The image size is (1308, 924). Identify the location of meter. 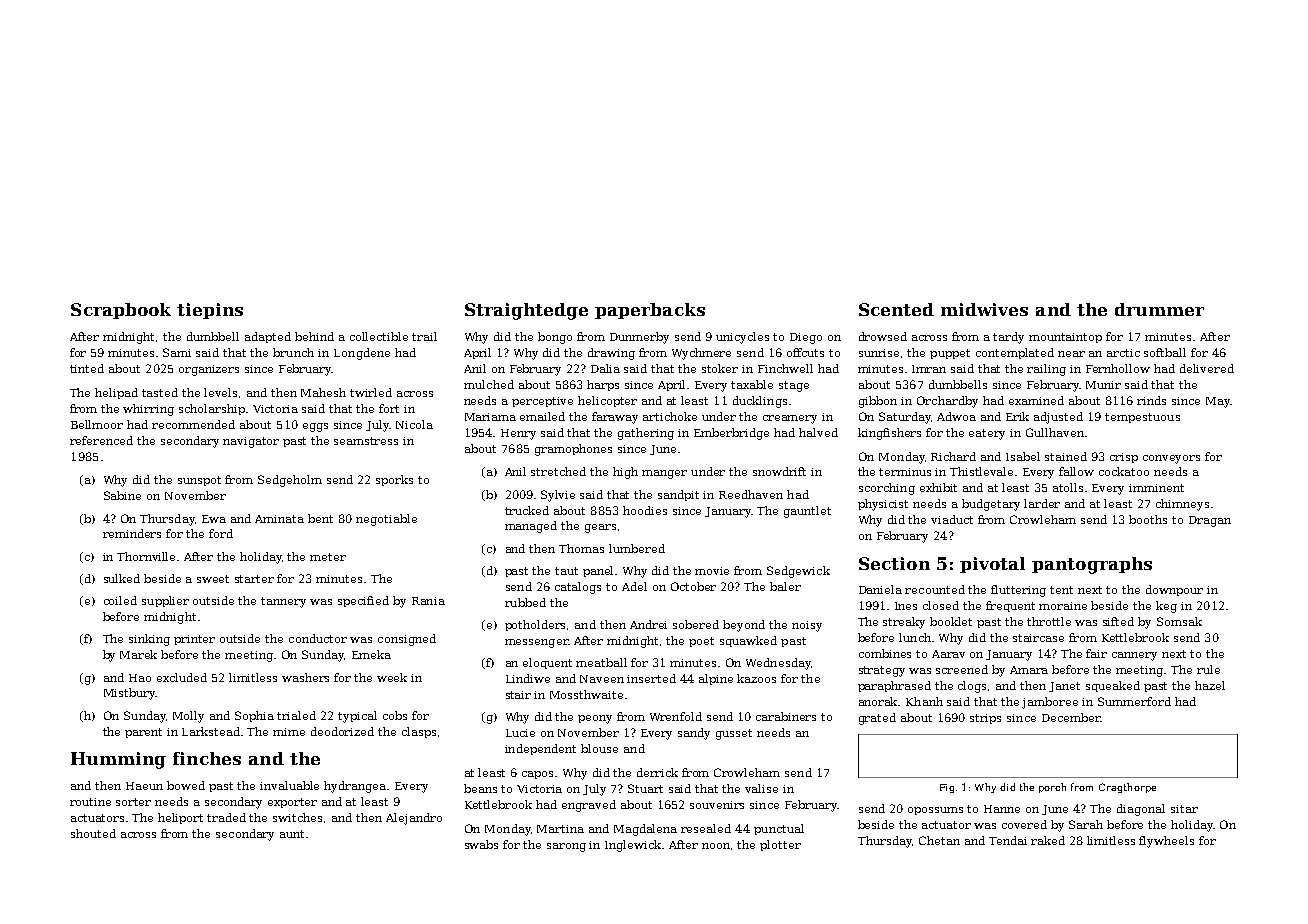
(328, 557).
